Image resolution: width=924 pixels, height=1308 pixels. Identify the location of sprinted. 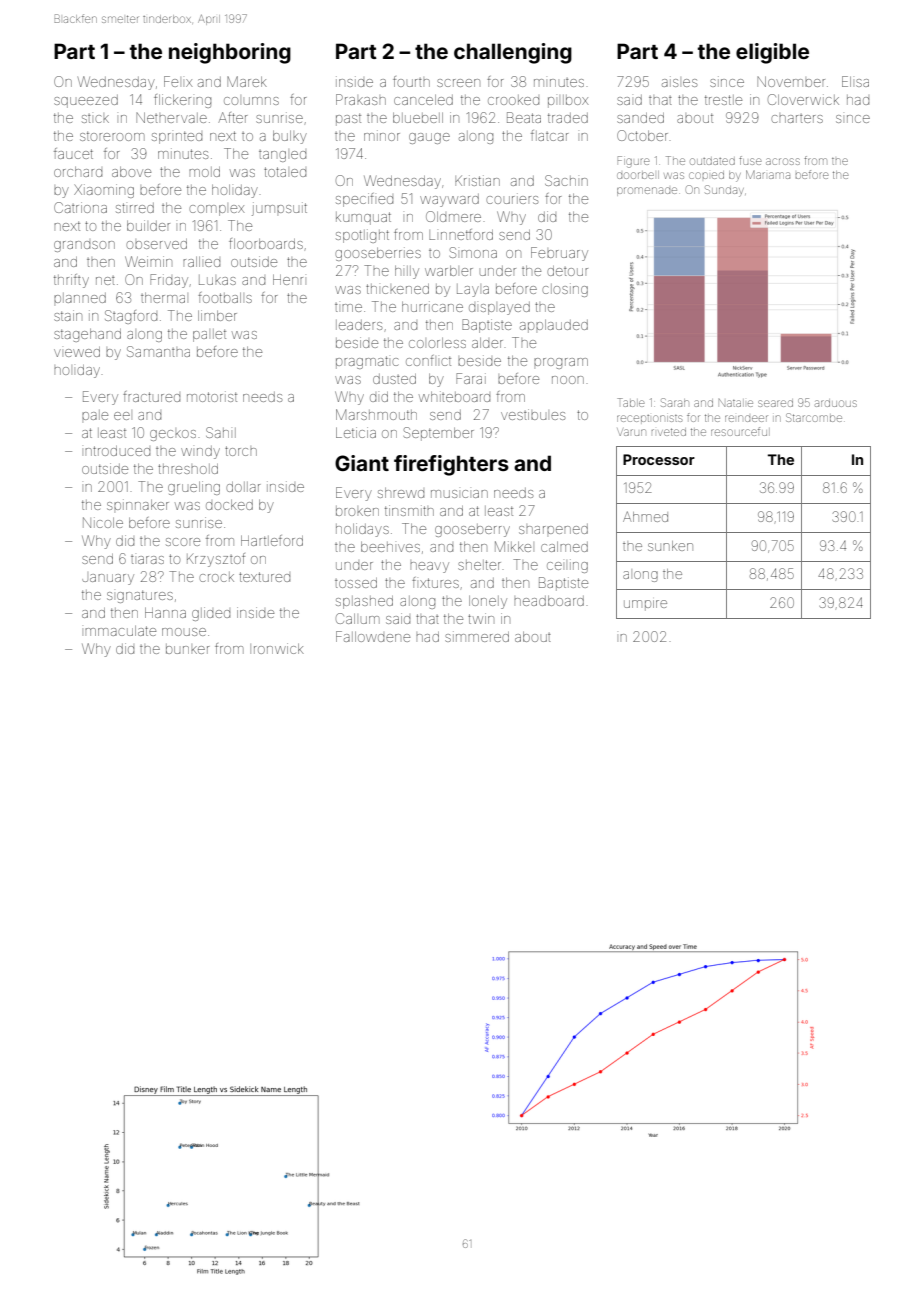
(177, 137).
